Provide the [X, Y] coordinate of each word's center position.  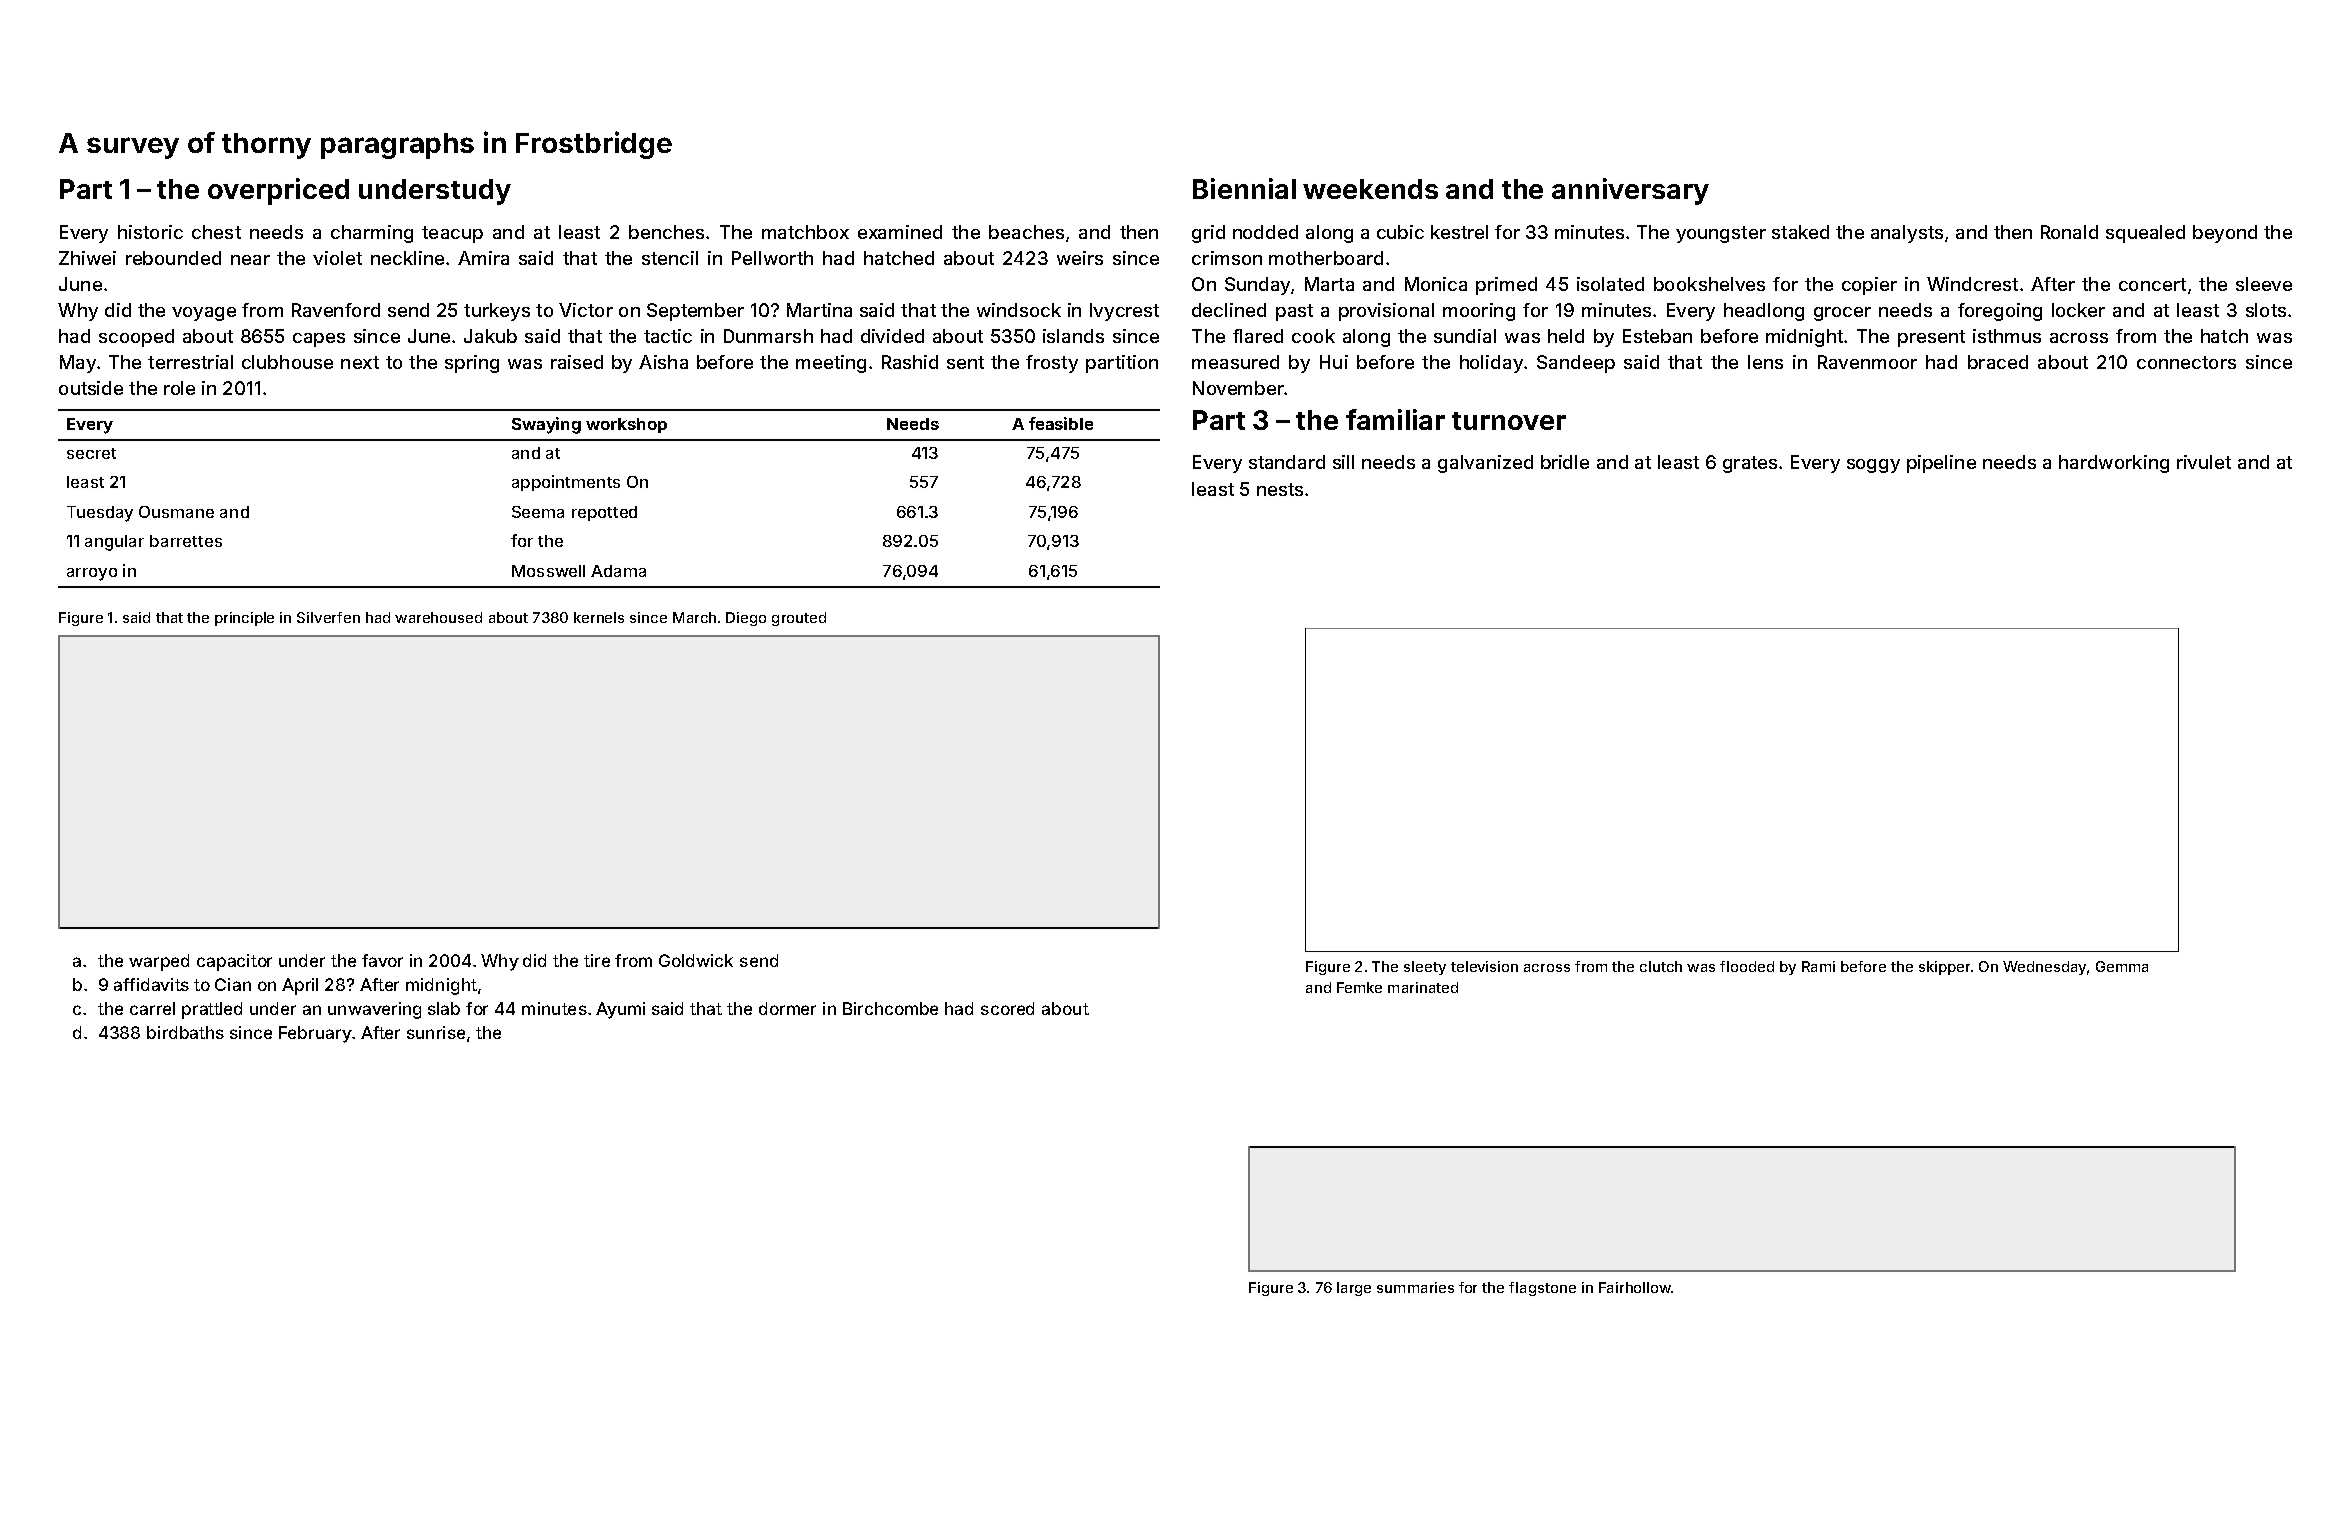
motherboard [1326, 258]
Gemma [2122, 966]
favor [382, 960]
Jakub [490, 336]
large [1354, 1289]
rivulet [2204, 462]
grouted [799, 619]
